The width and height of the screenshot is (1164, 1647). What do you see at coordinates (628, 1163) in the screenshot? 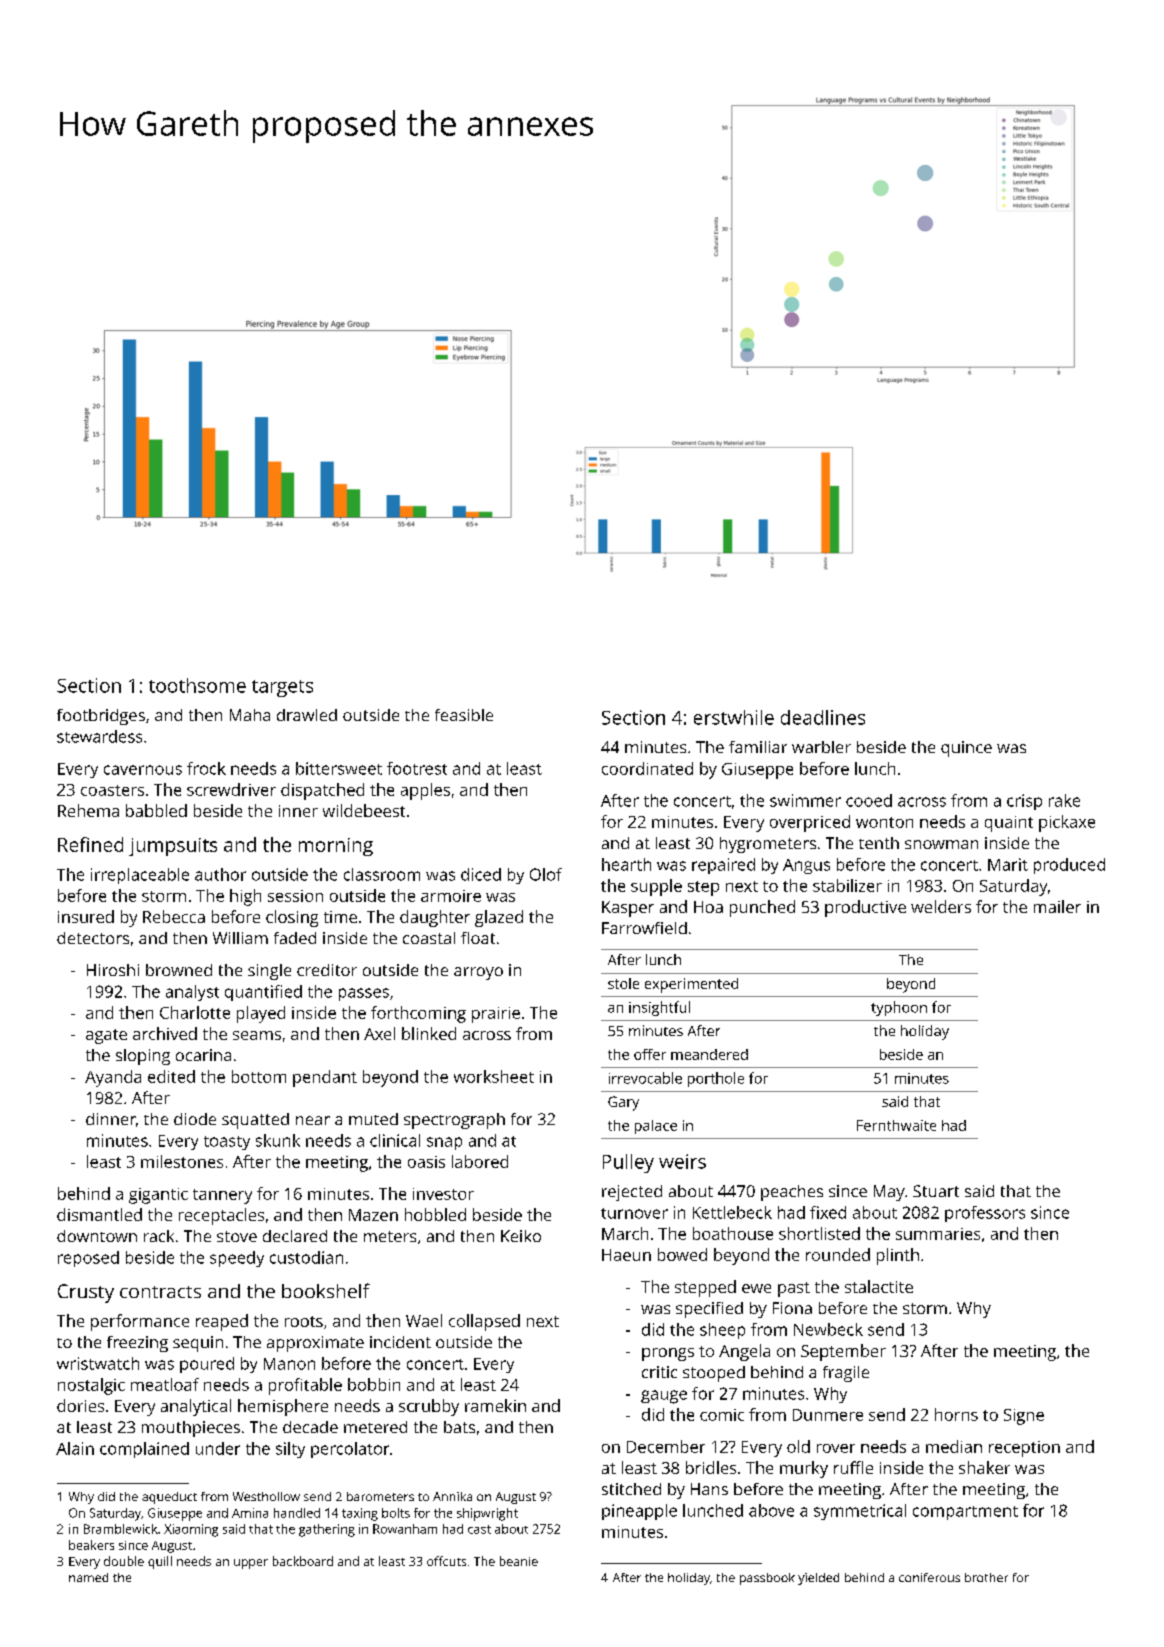
I see `Pulley` at bounding box center [628, 1163].
